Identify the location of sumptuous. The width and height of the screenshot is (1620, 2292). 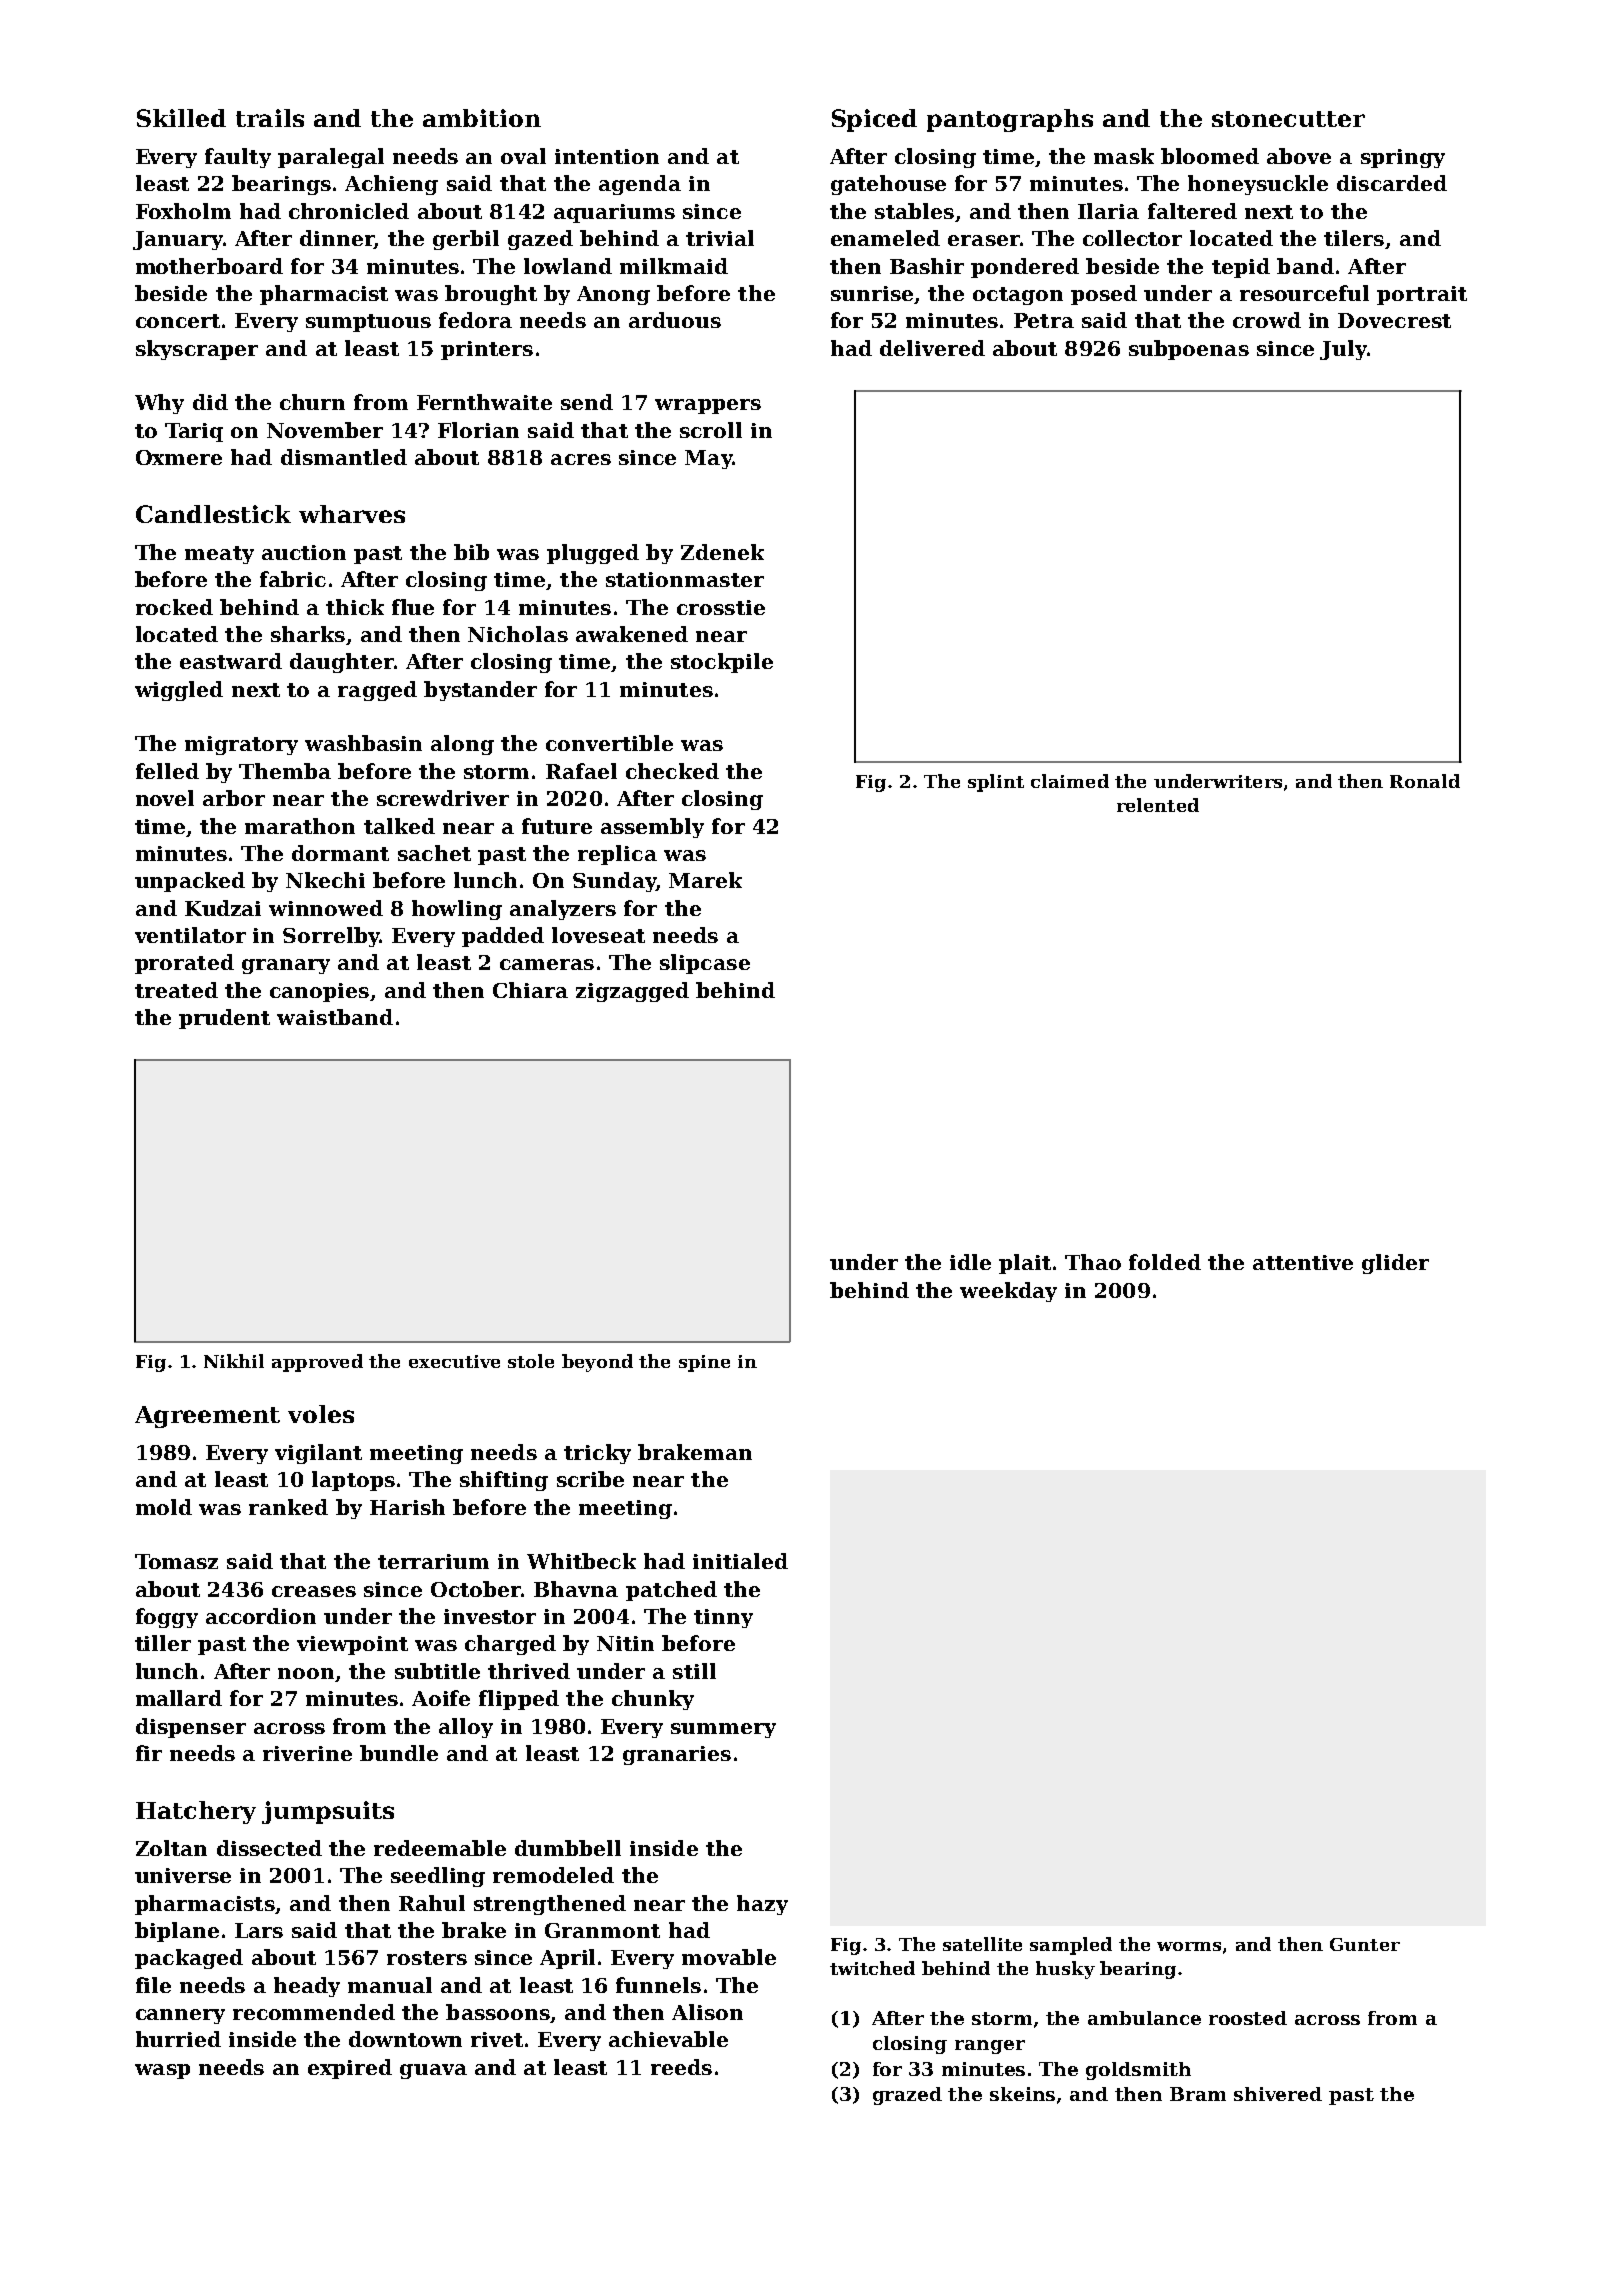
(368, 323).
